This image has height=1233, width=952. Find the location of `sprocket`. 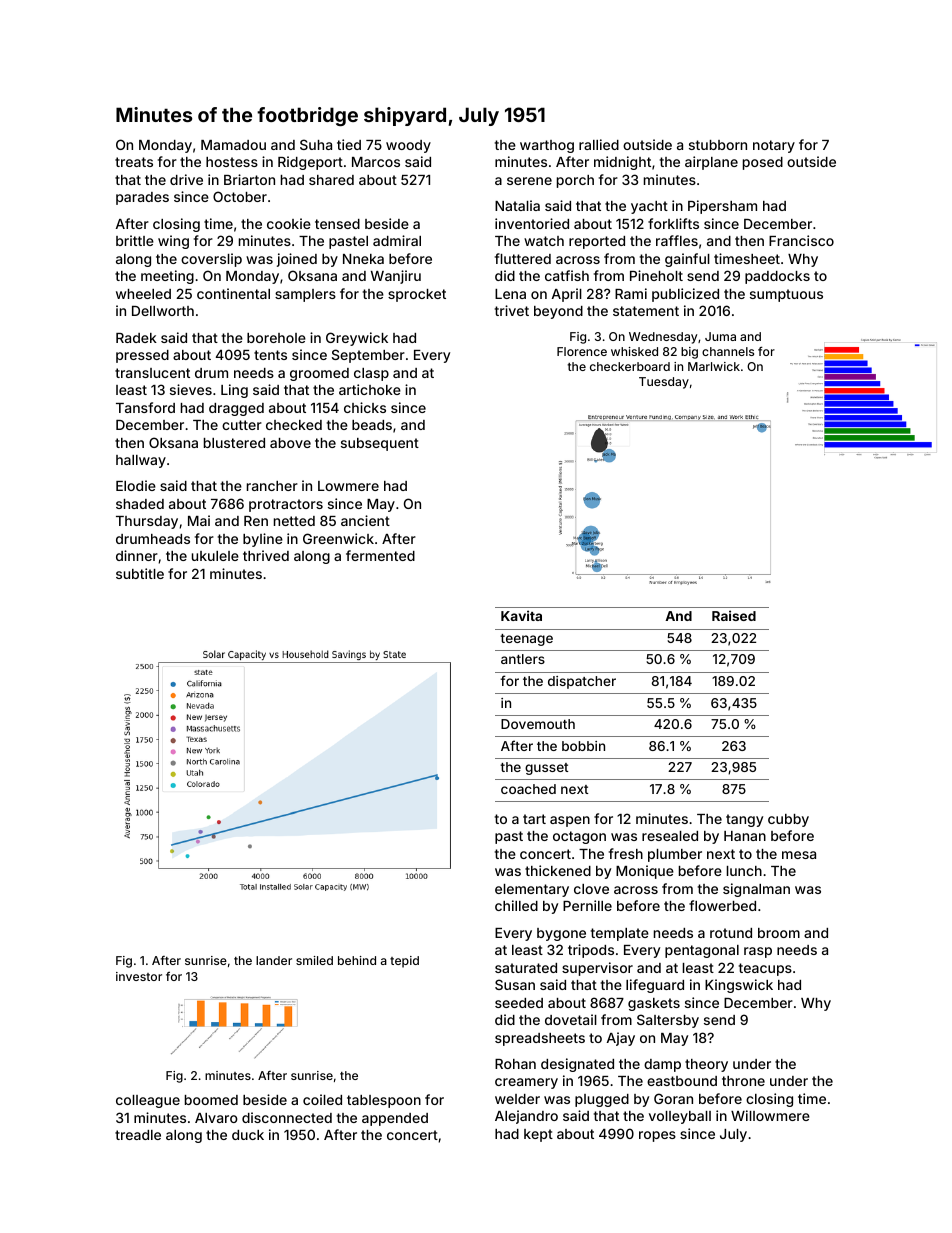

sprocket is located at coordinates (417, 295).
